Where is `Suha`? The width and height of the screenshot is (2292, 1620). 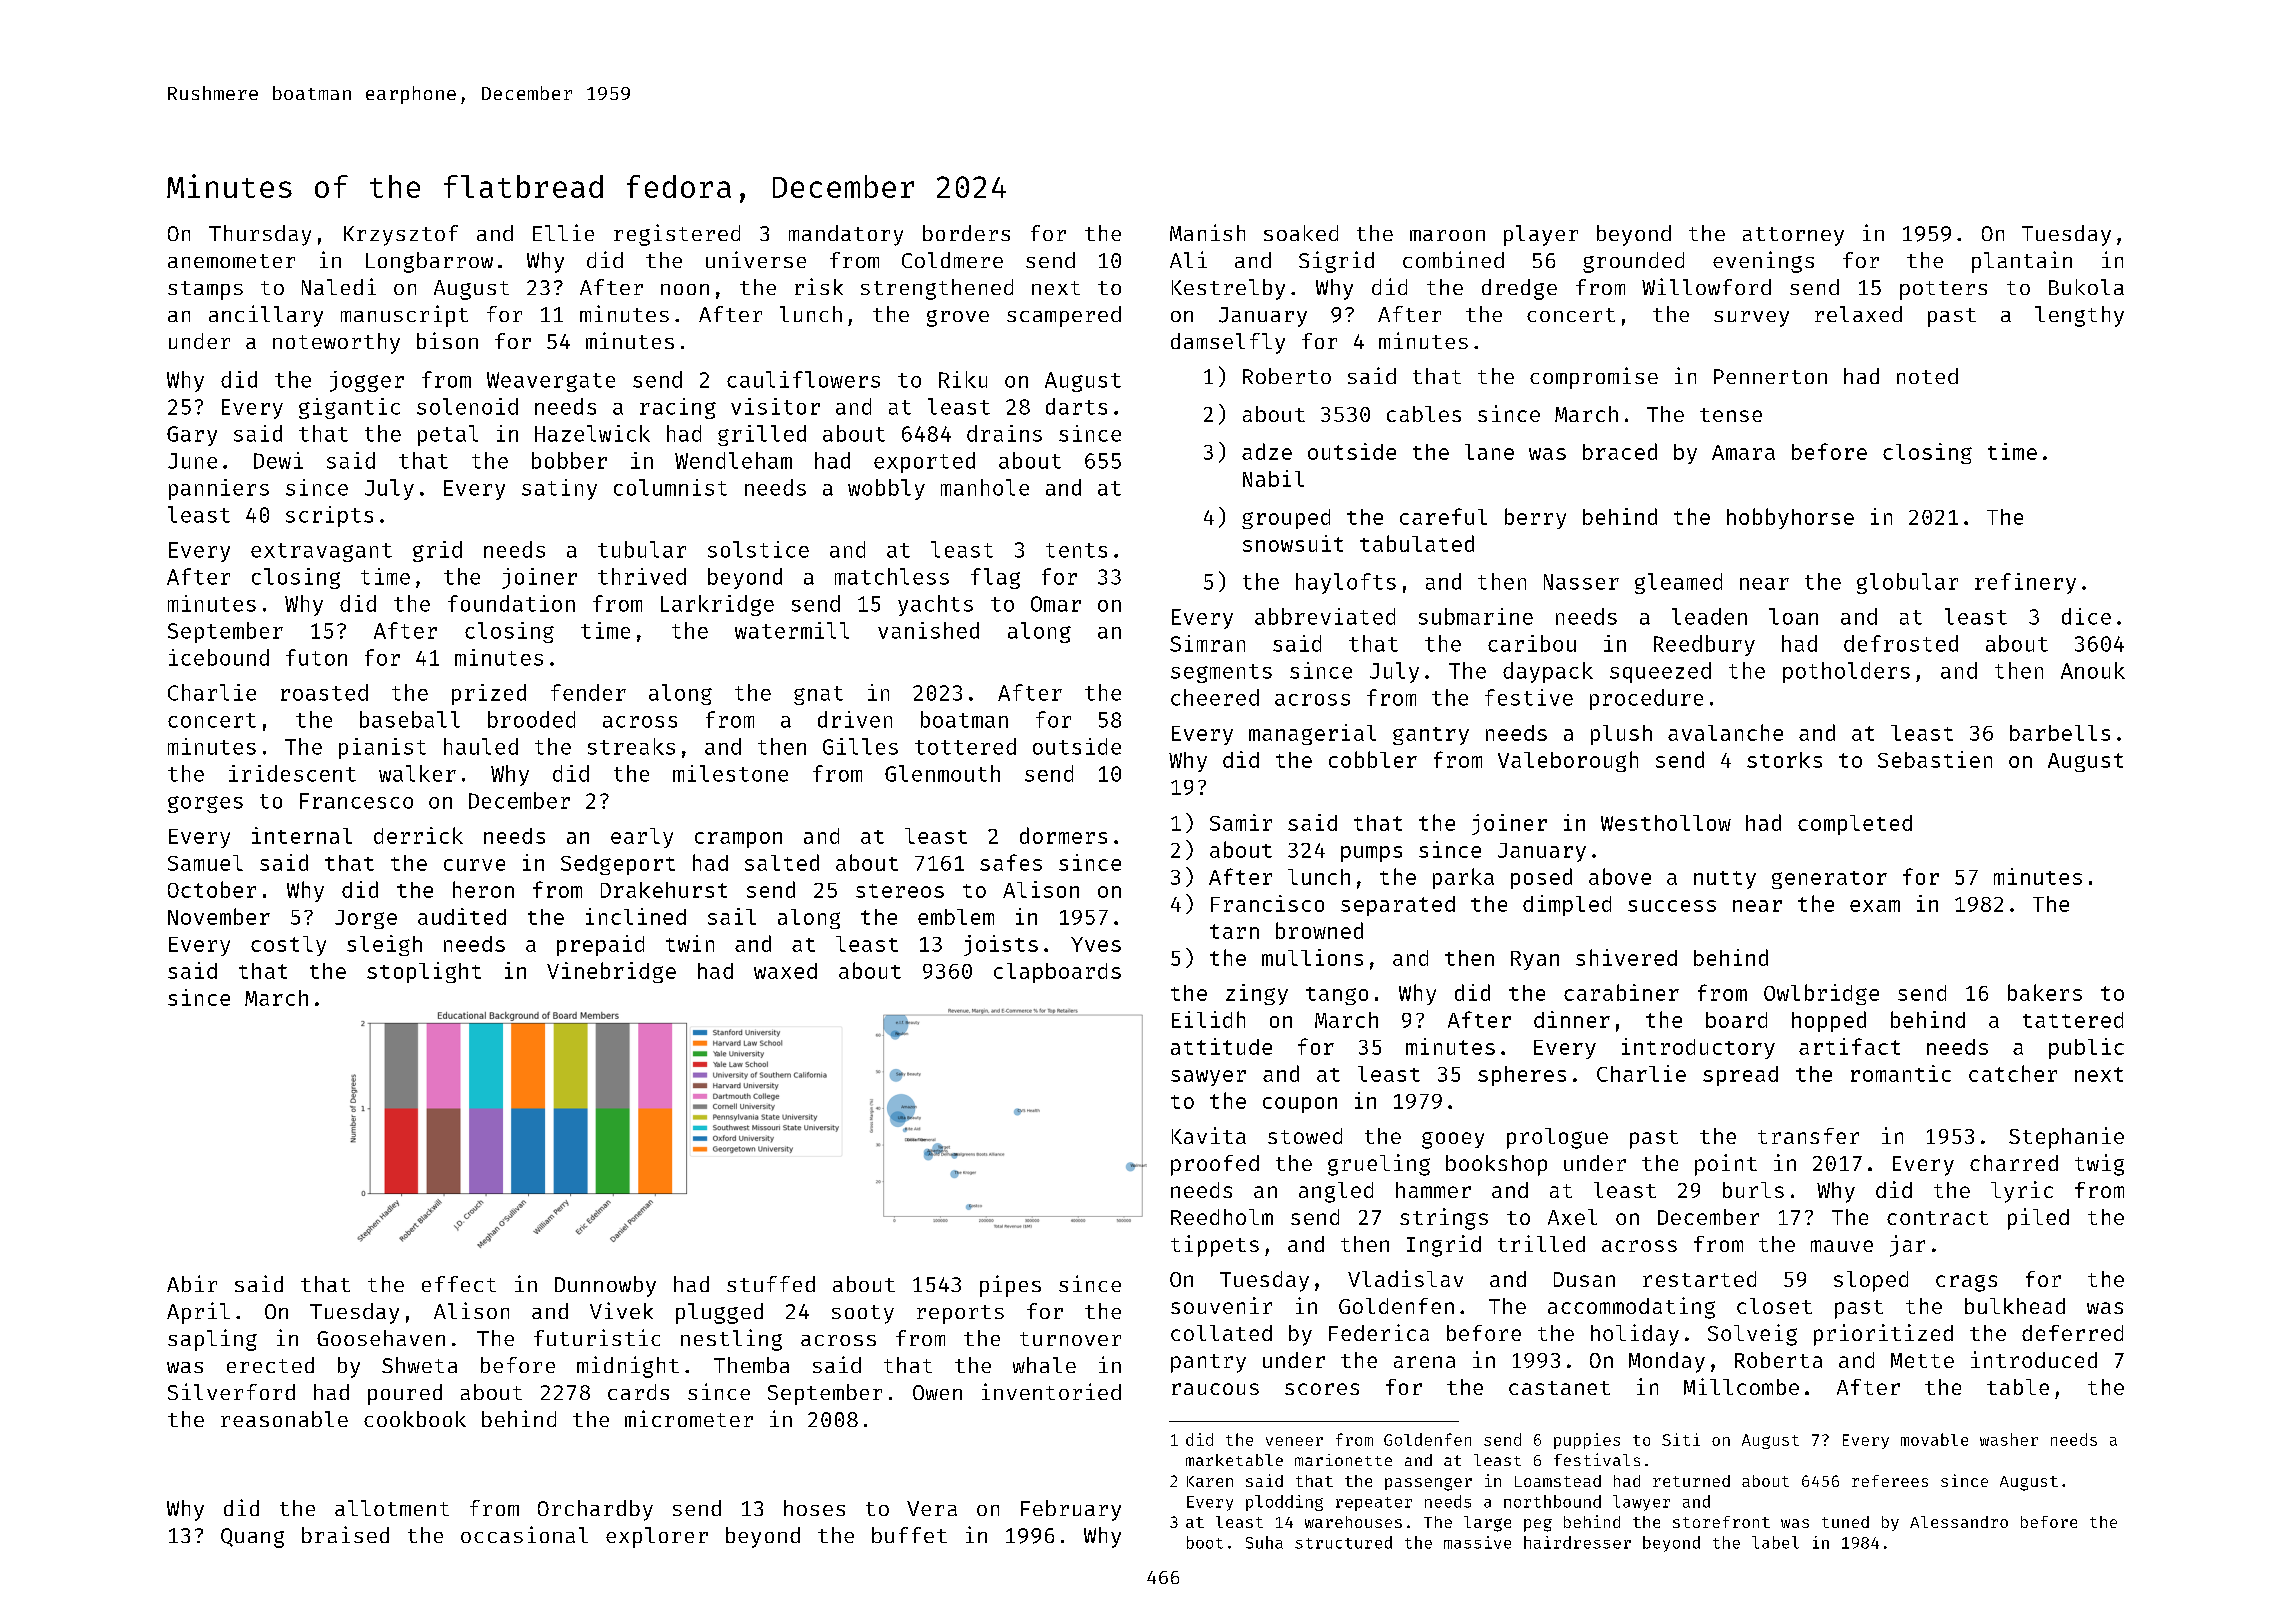 Suha is located at coordinates (1264, 1542).
